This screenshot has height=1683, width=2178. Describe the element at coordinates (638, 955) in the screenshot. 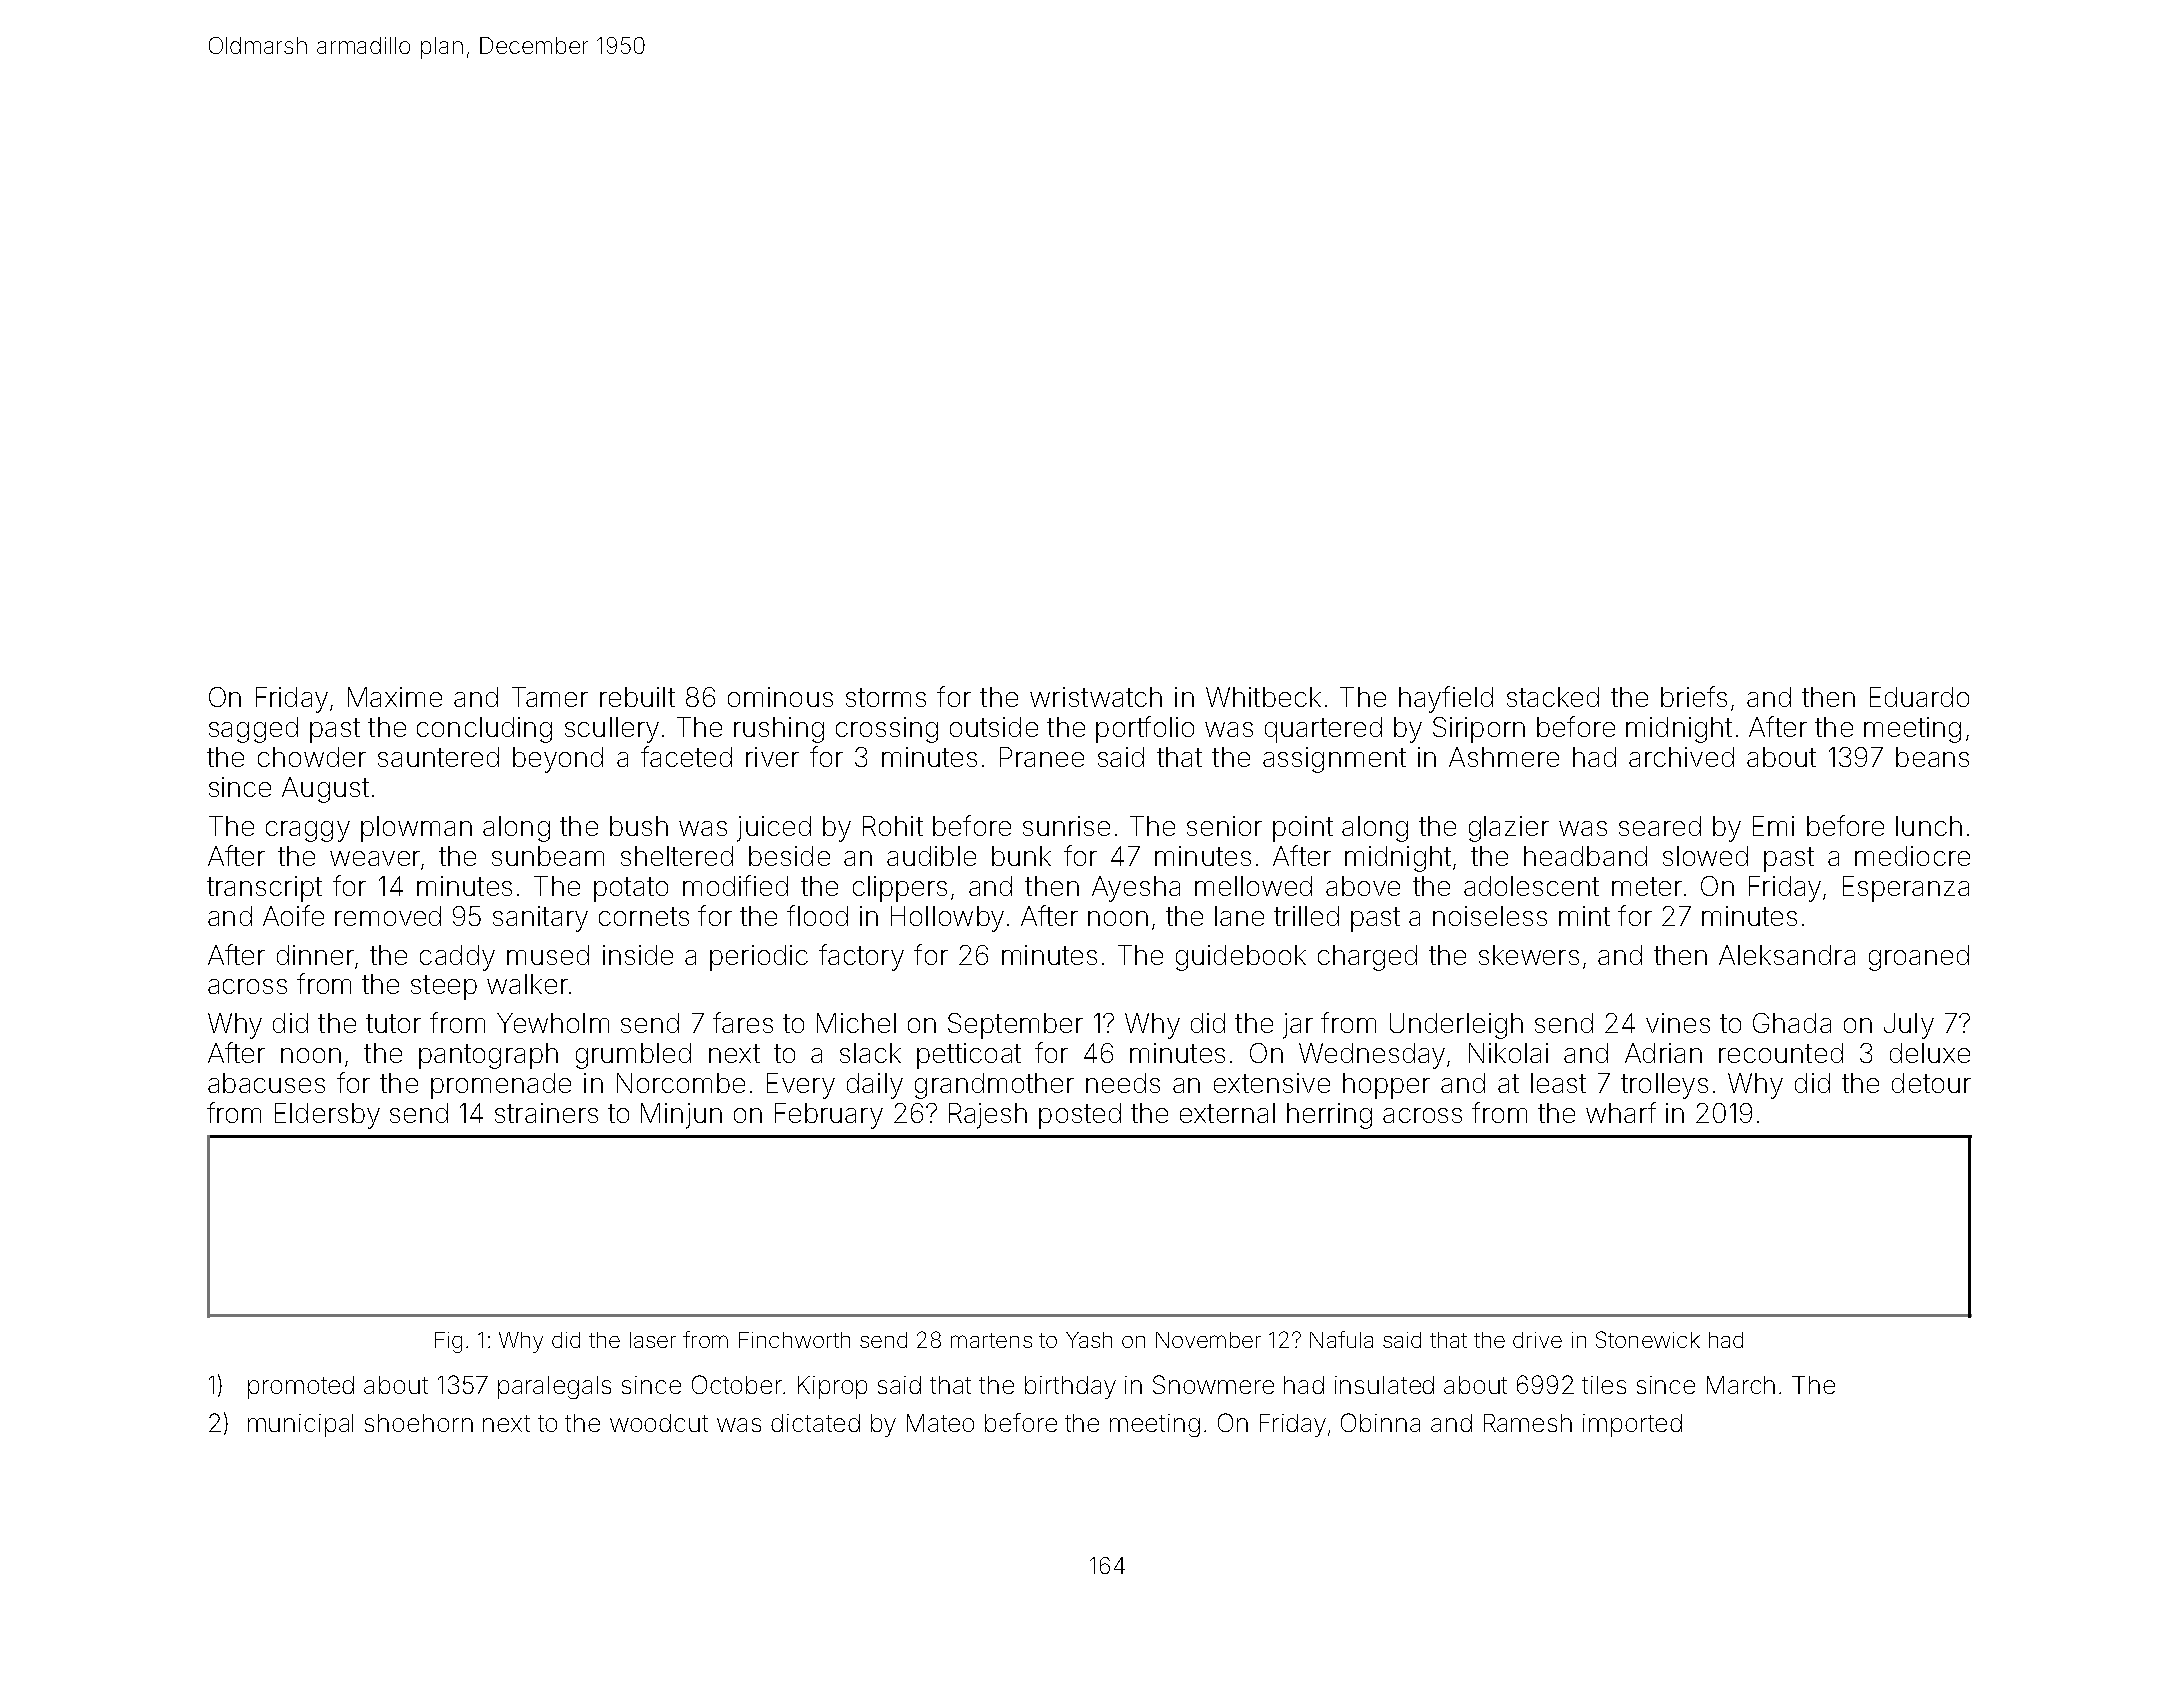

I see `inside` at that location.
